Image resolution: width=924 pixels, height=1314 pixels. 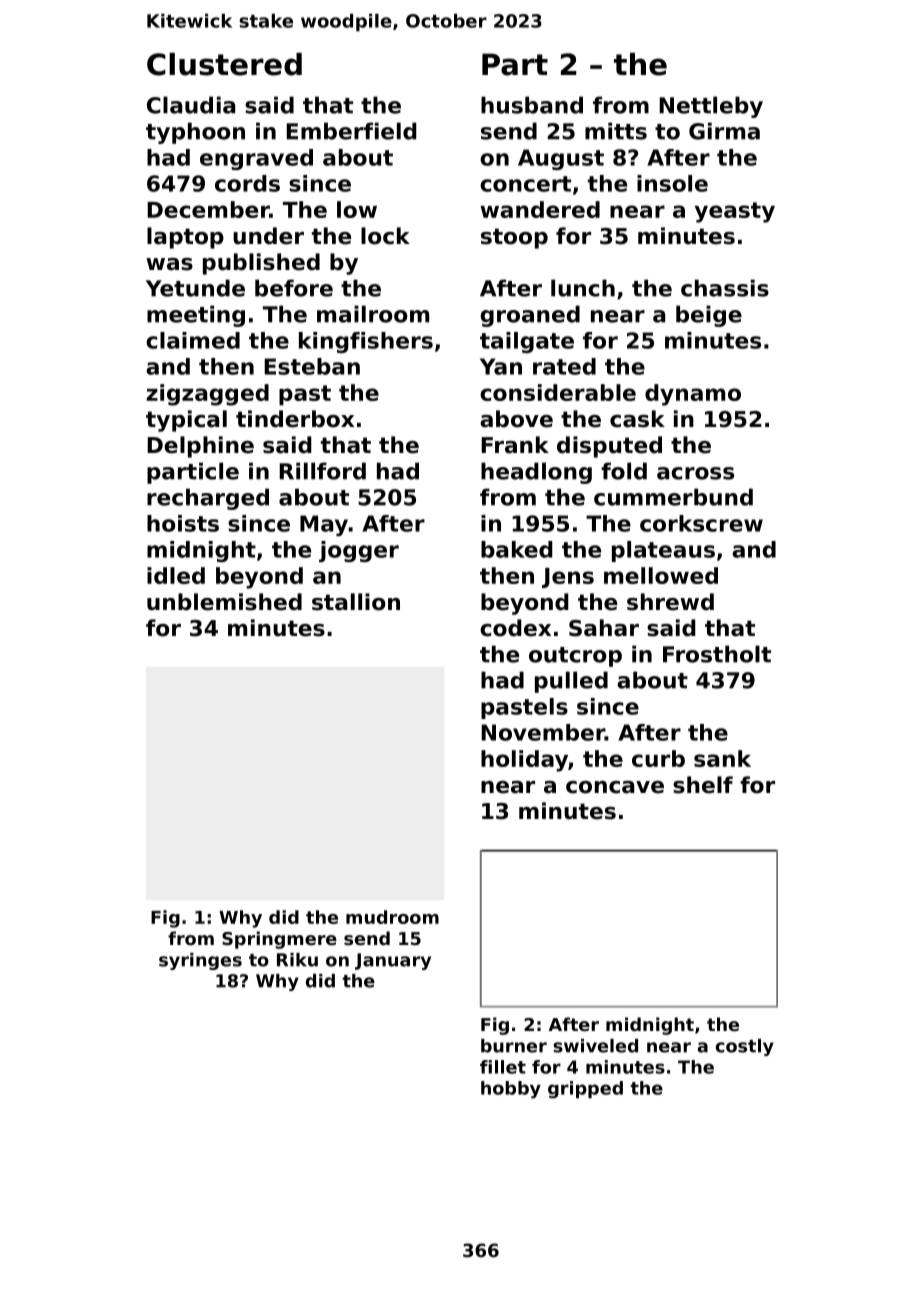 What do you see at coordinates (200, 961) in the screenshot?
I see `syringes` at bounding box center [200, 961].
